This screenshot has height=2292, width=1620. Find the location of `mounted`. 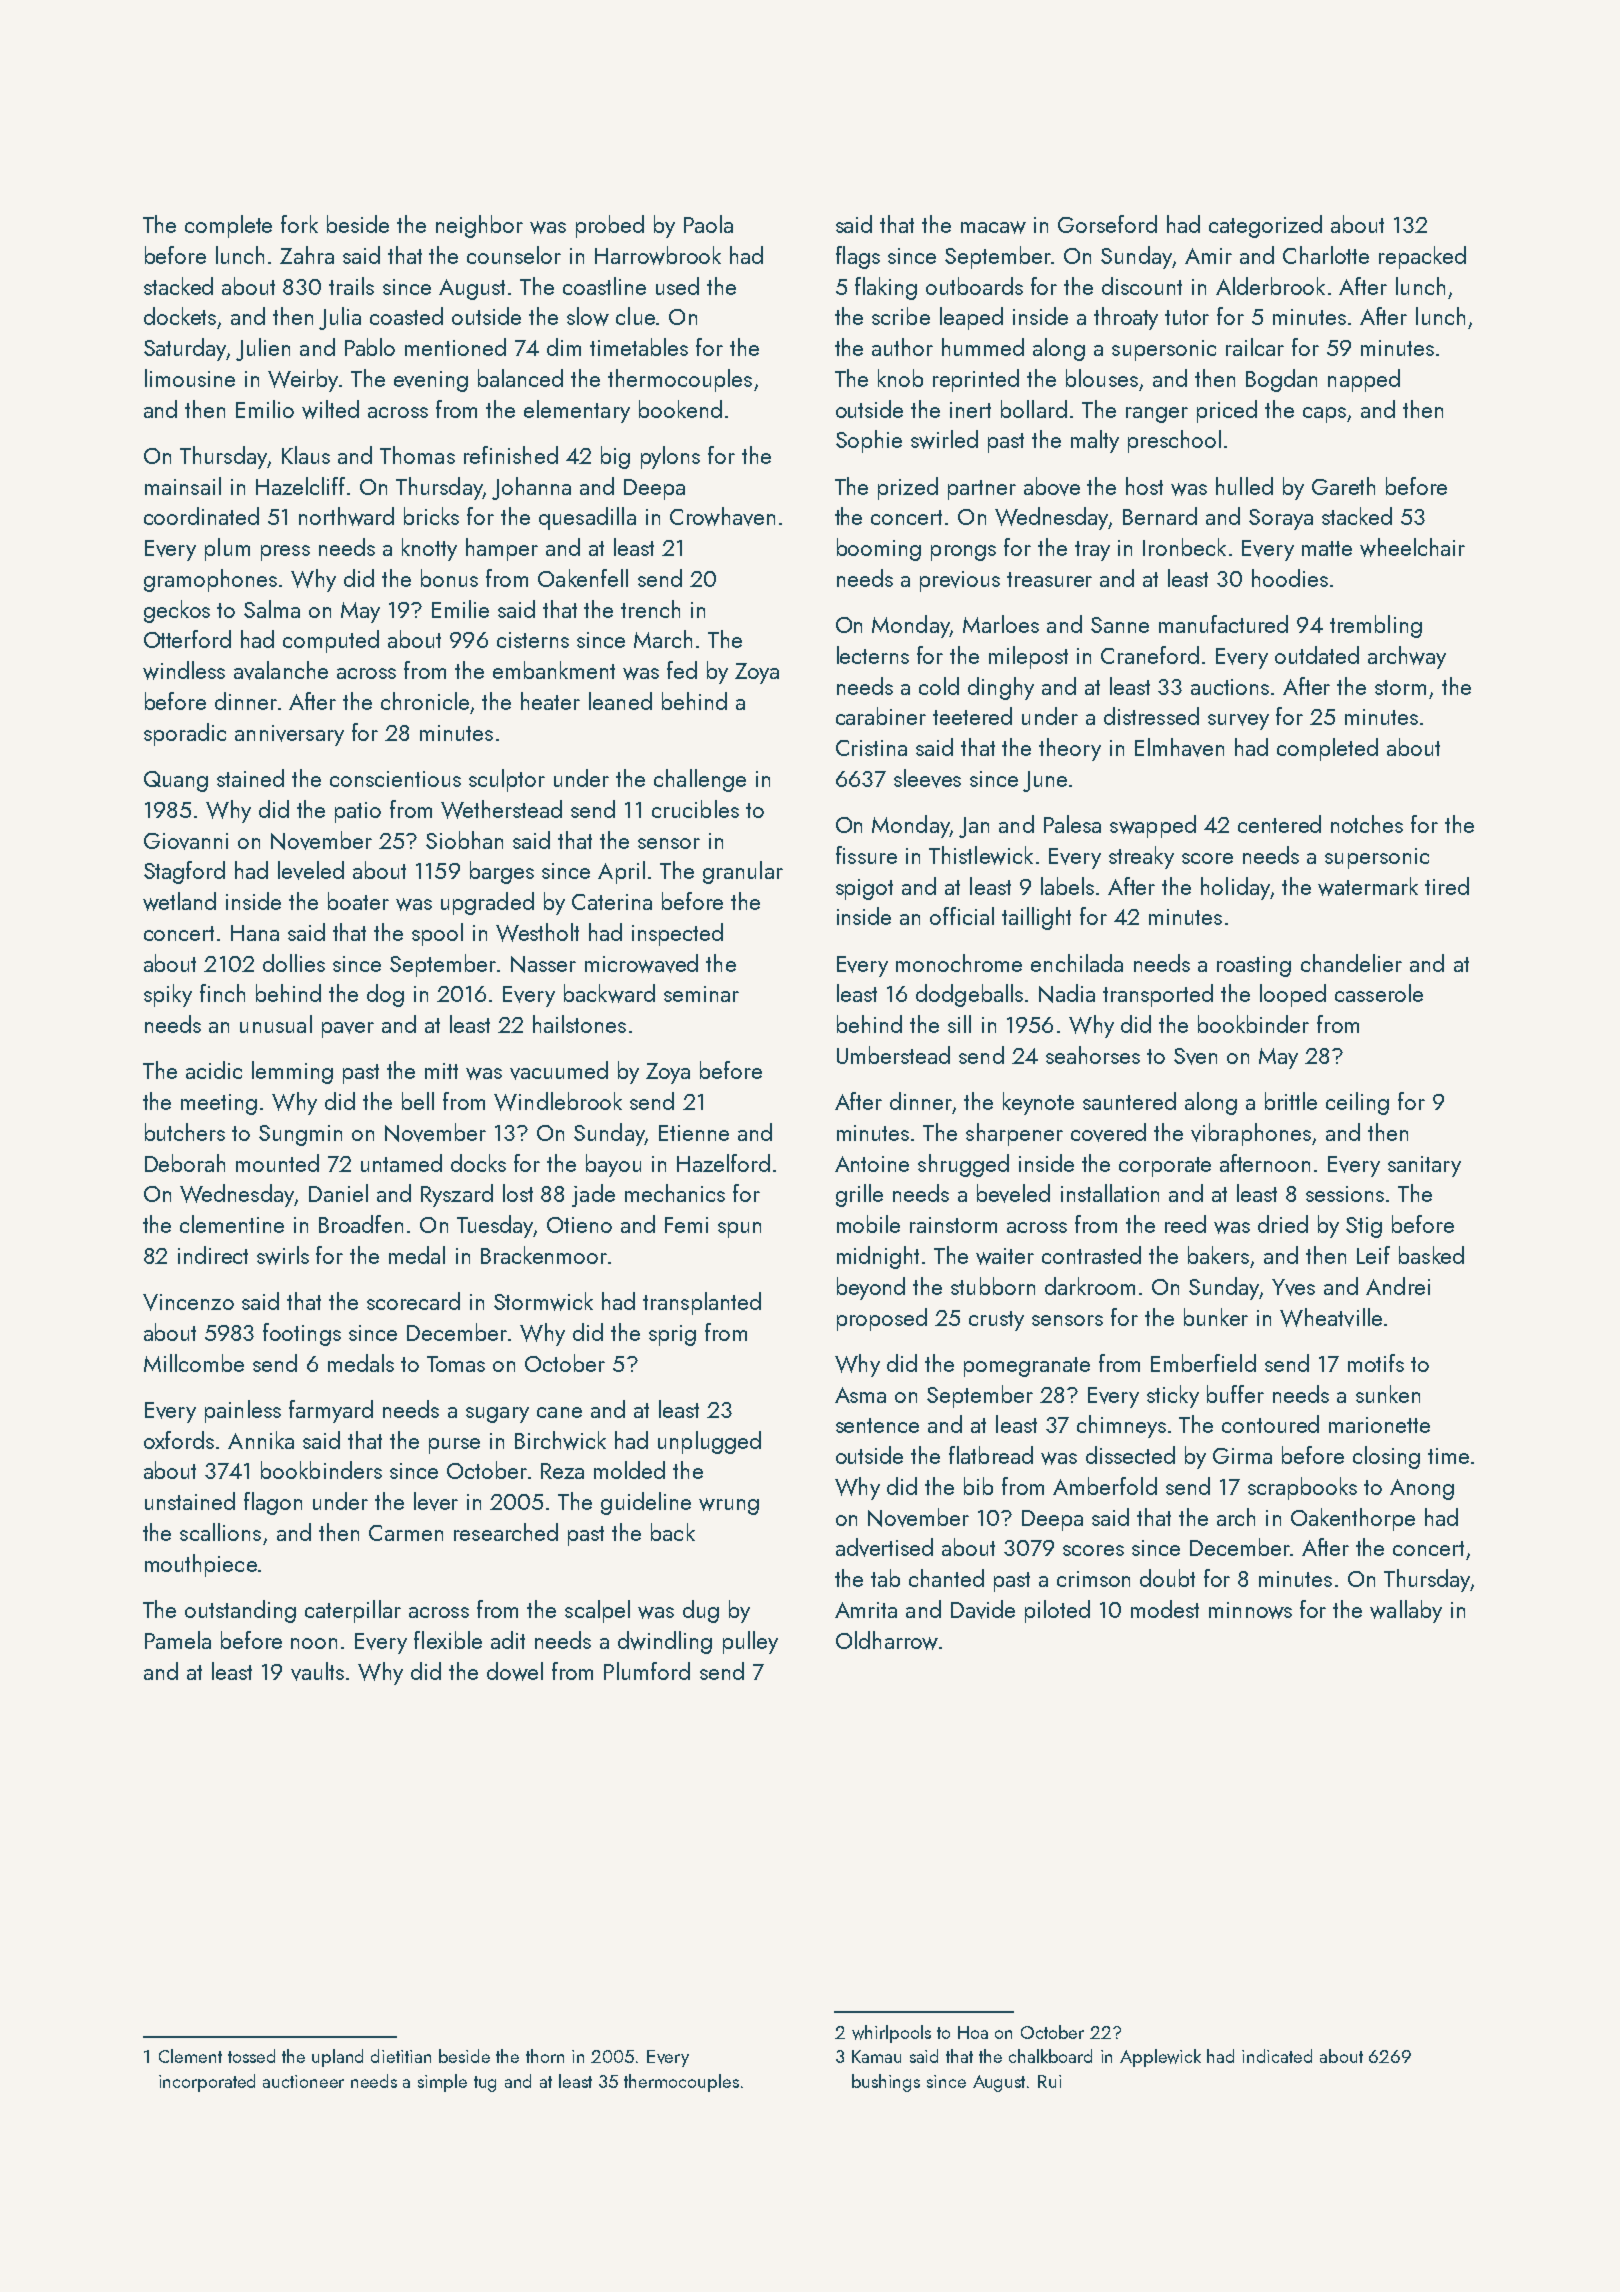

mounted is located at coordinates (277, 1163).
